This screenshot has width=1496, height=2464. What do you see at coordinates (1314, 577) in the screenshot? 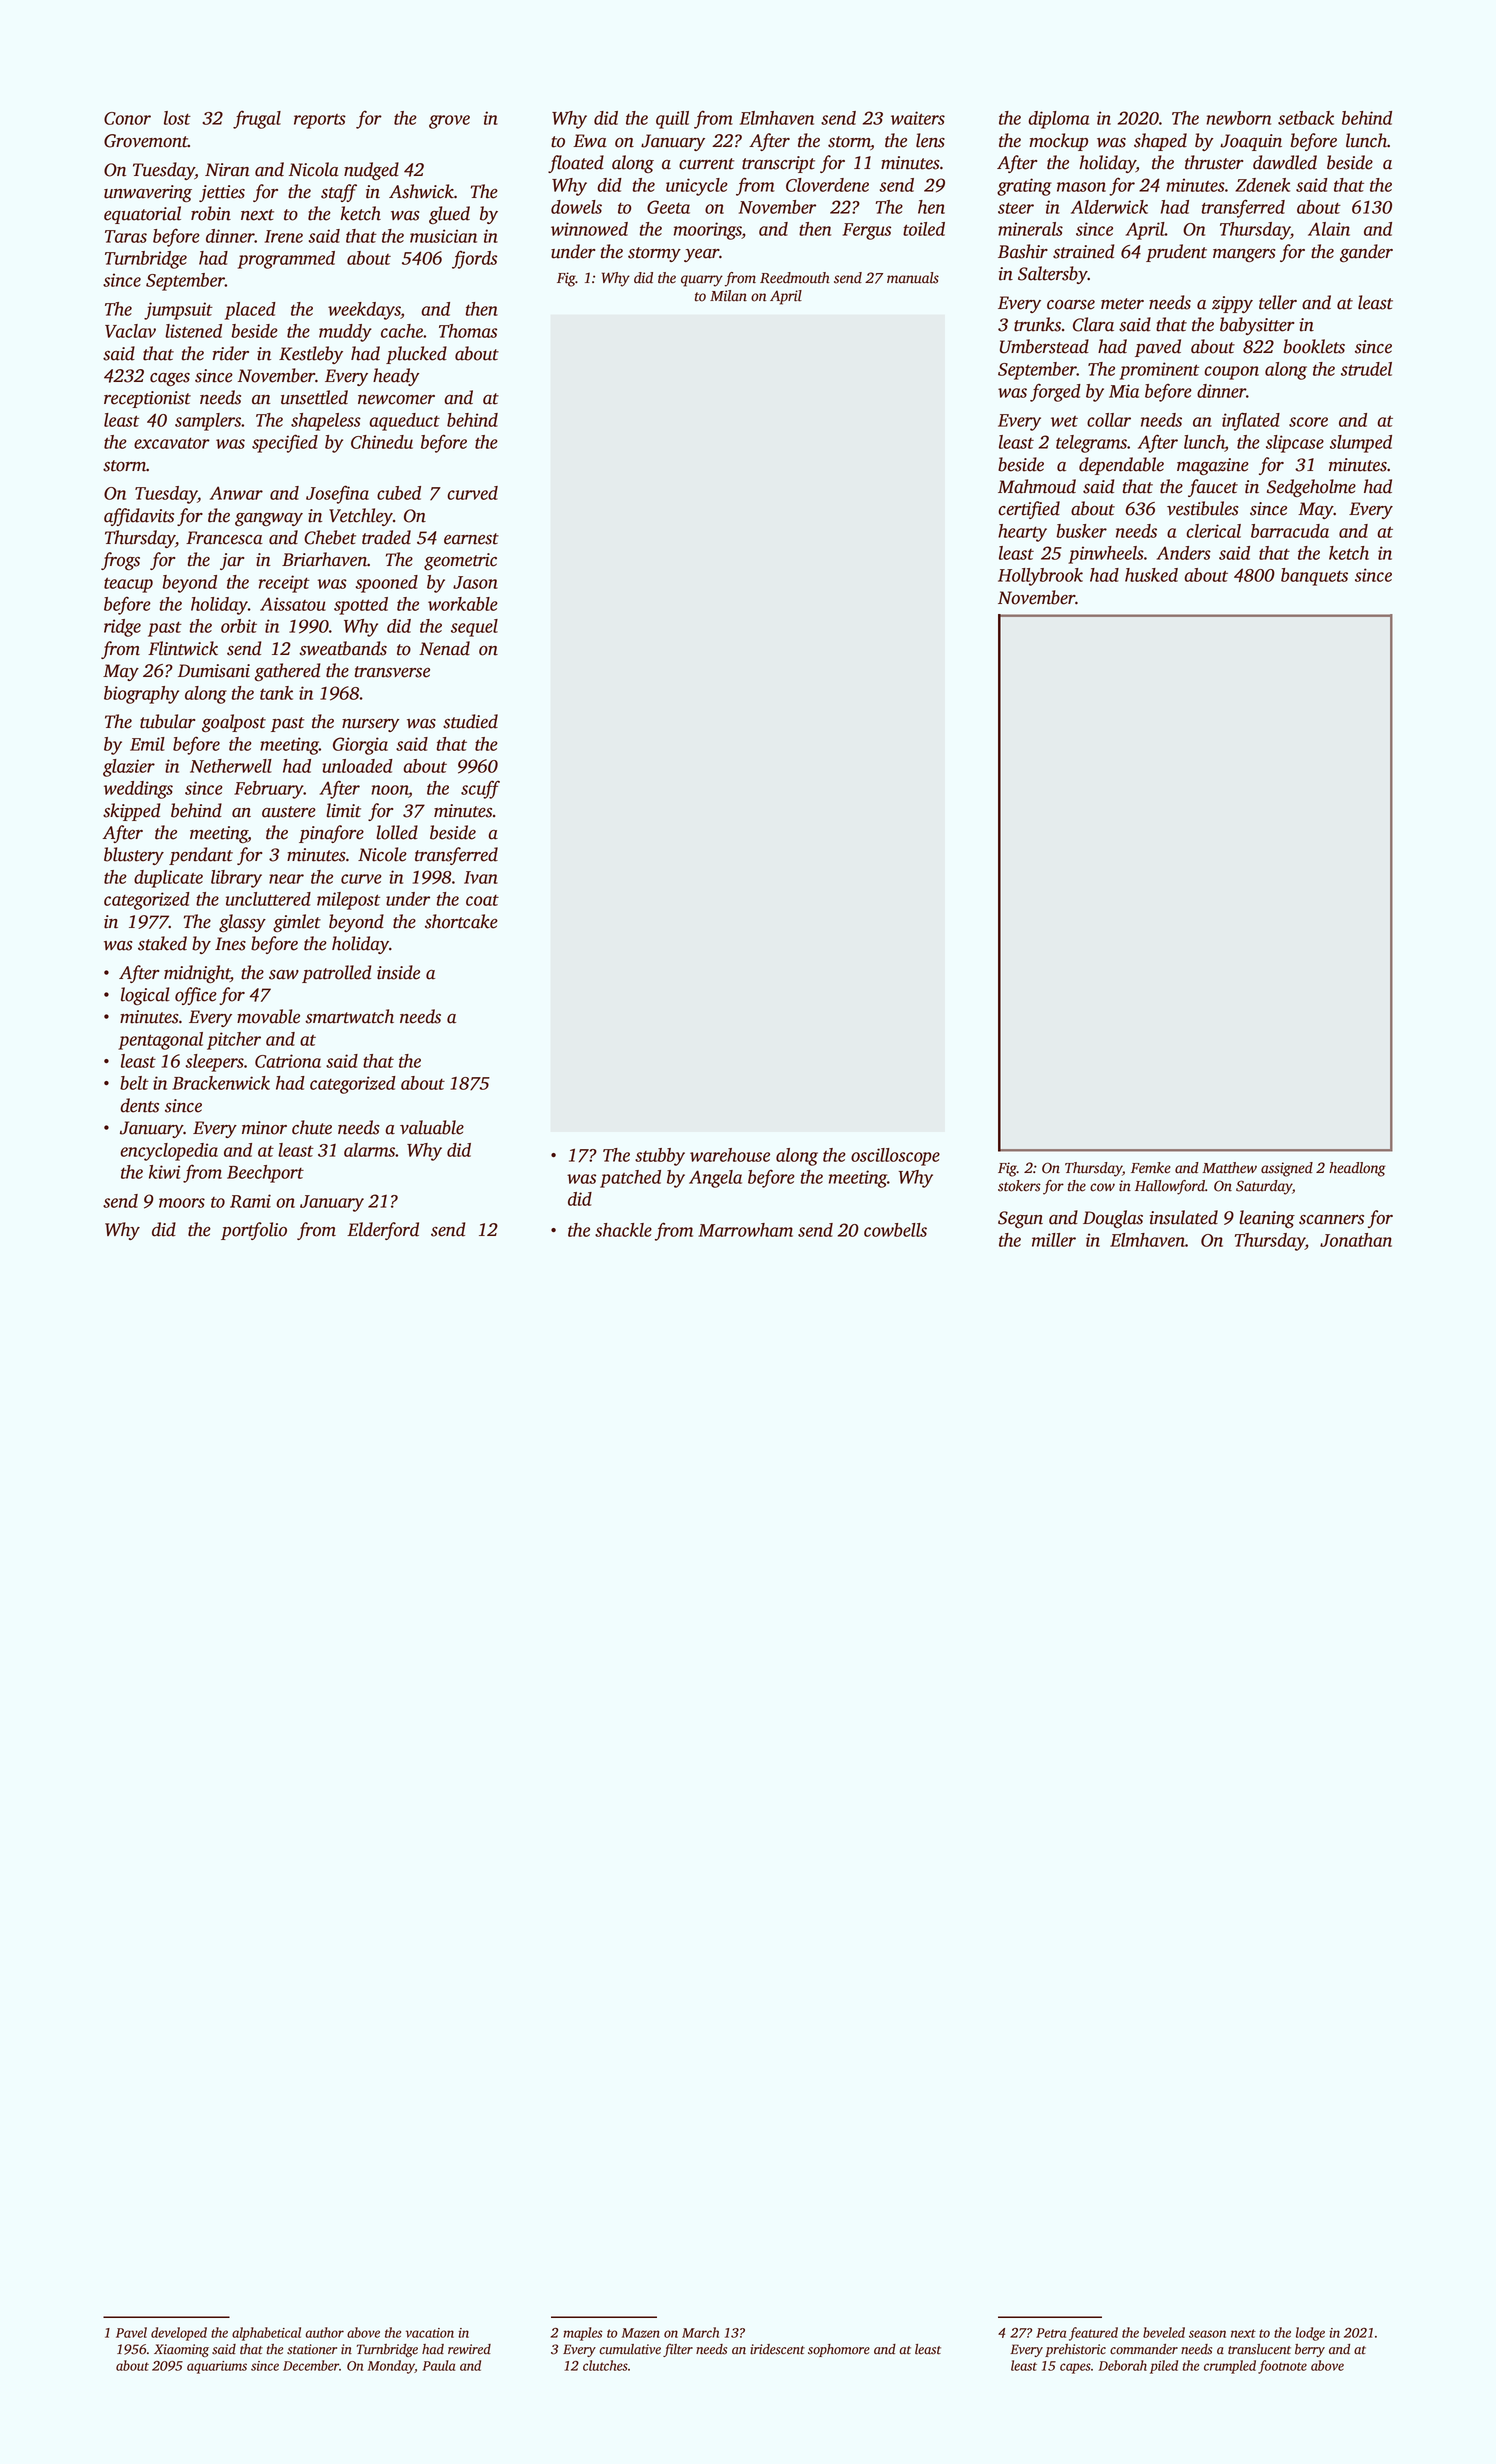
I see `banquets` at bounding box center [1314, 577].
